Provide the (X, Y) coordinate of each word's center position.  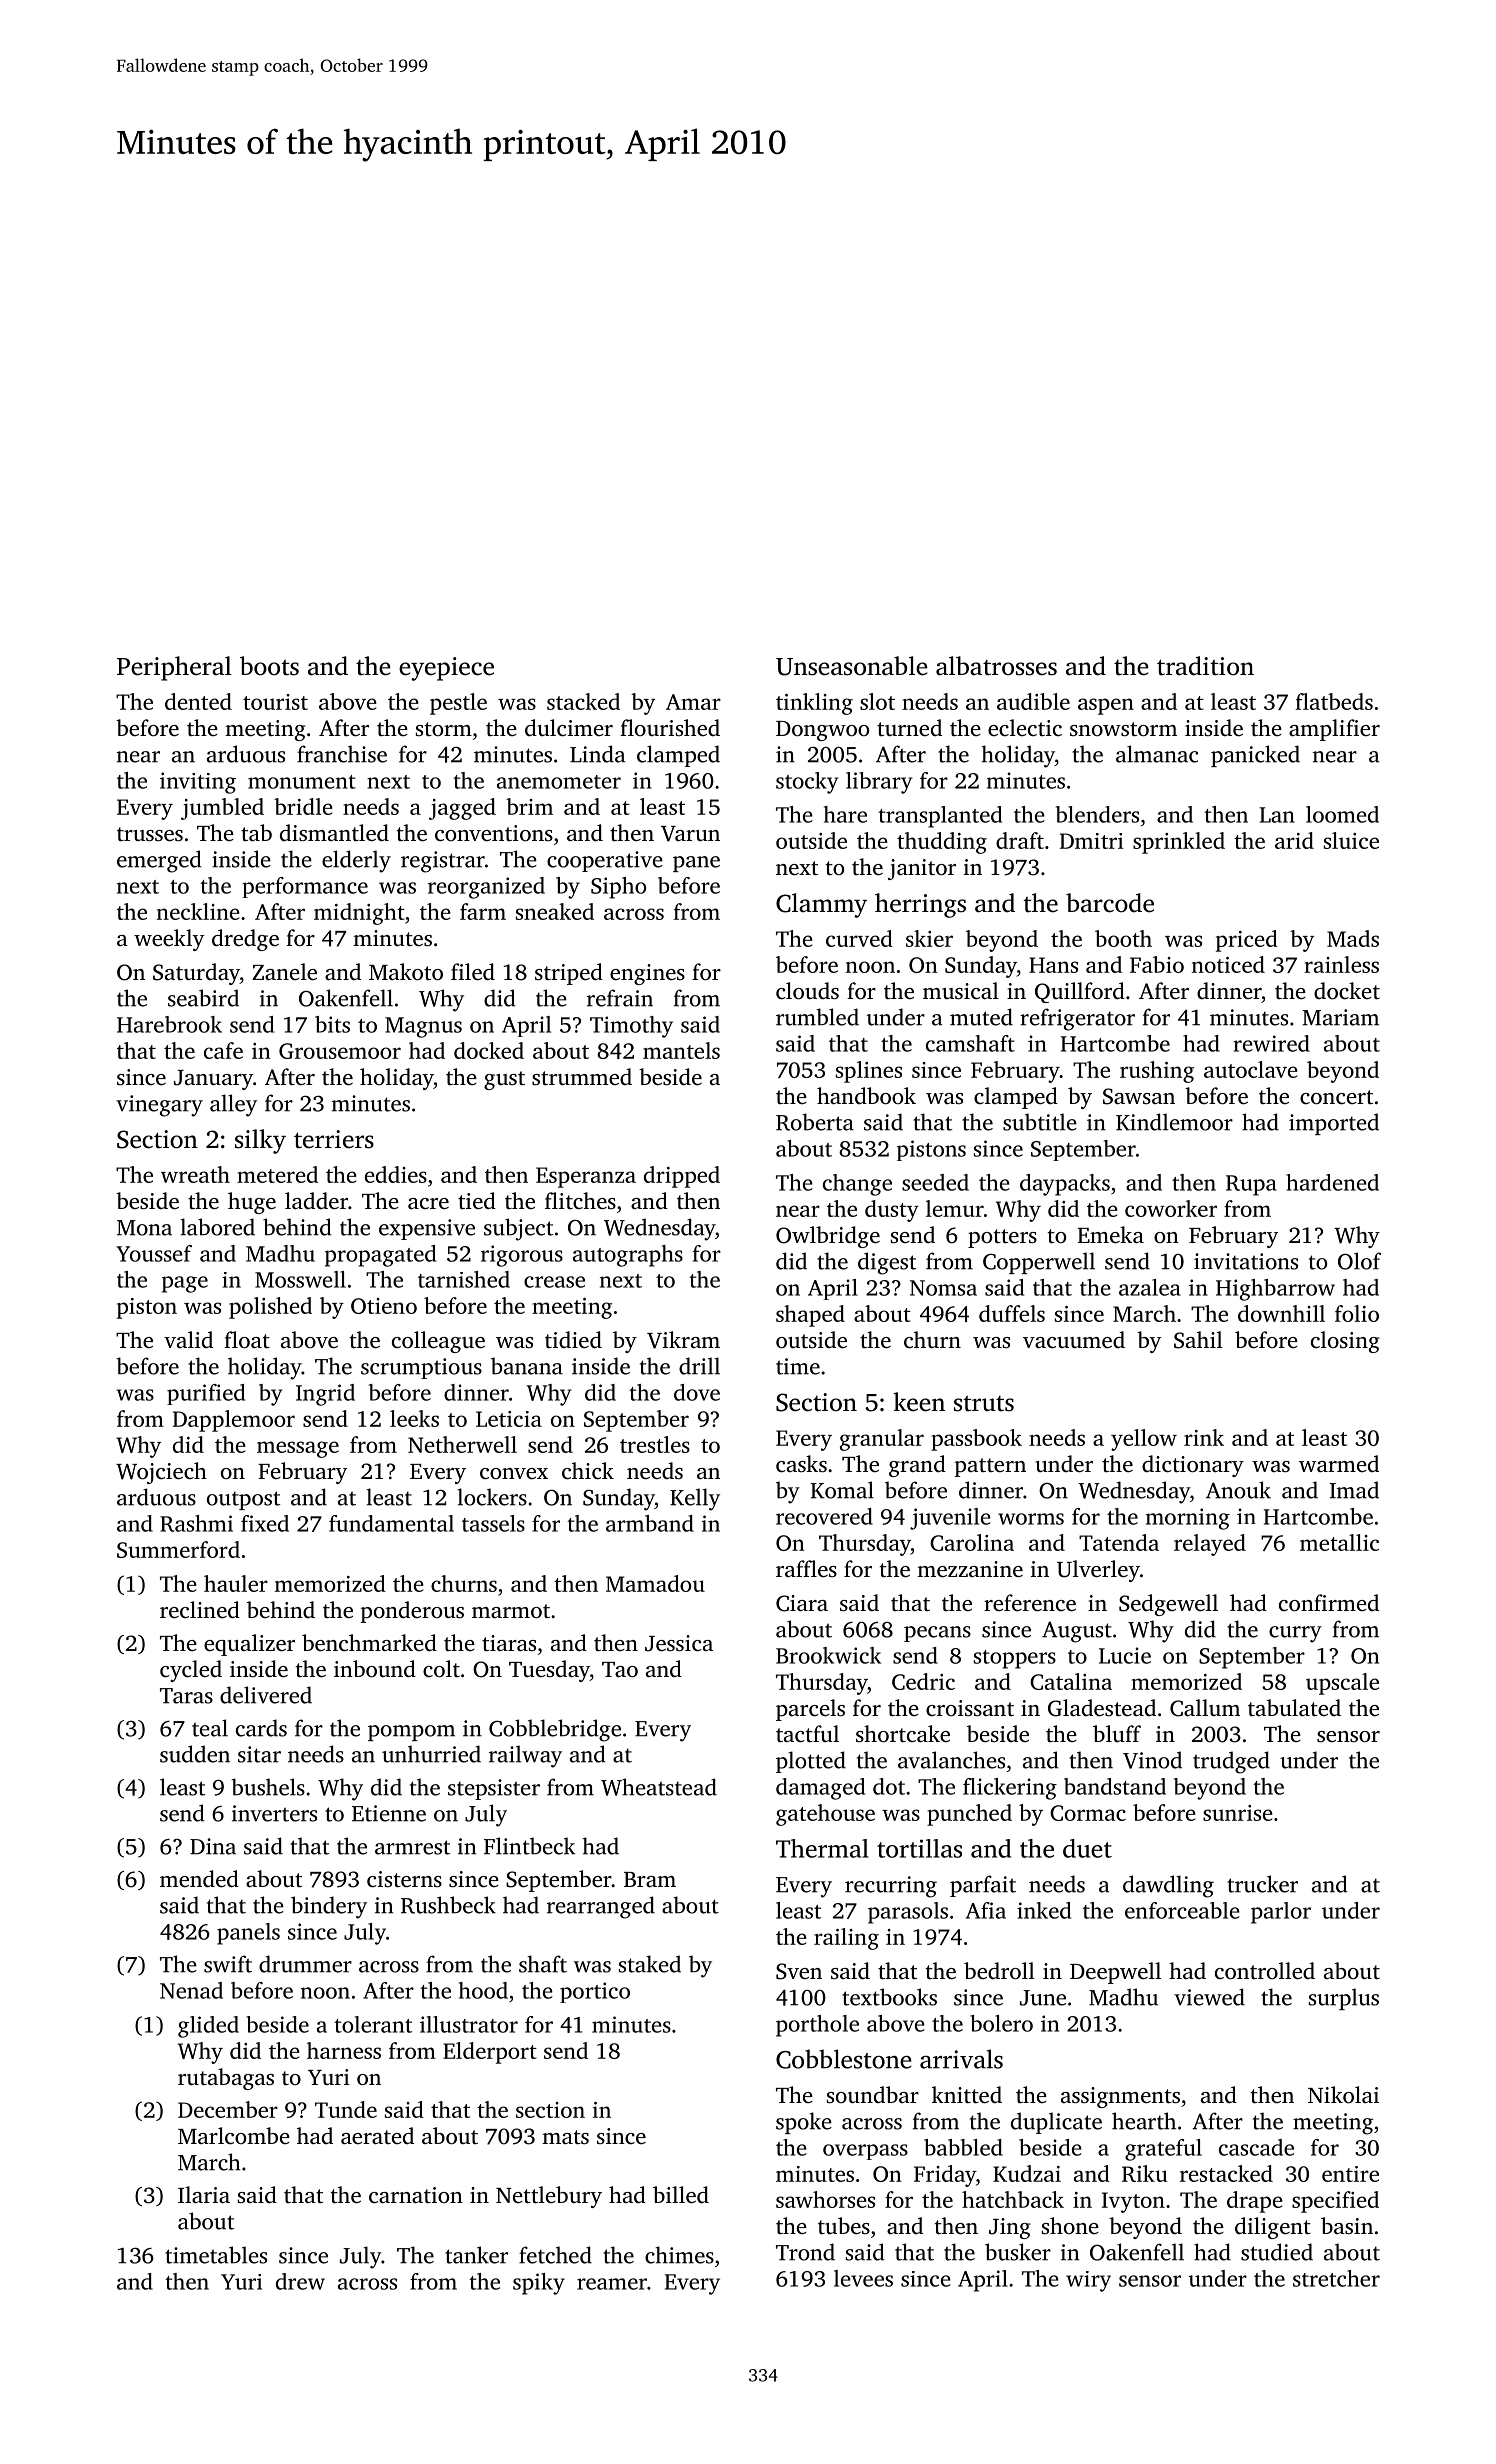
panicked (1255, 756)
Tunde (346, 2109)
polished (270, 1308)
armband (650, 1523)
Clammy (821, 905)
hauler (236, 1583)
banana (527, 1366)
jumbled (222, 809)
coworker (1171, 1208)
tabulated (1294, 1707)
